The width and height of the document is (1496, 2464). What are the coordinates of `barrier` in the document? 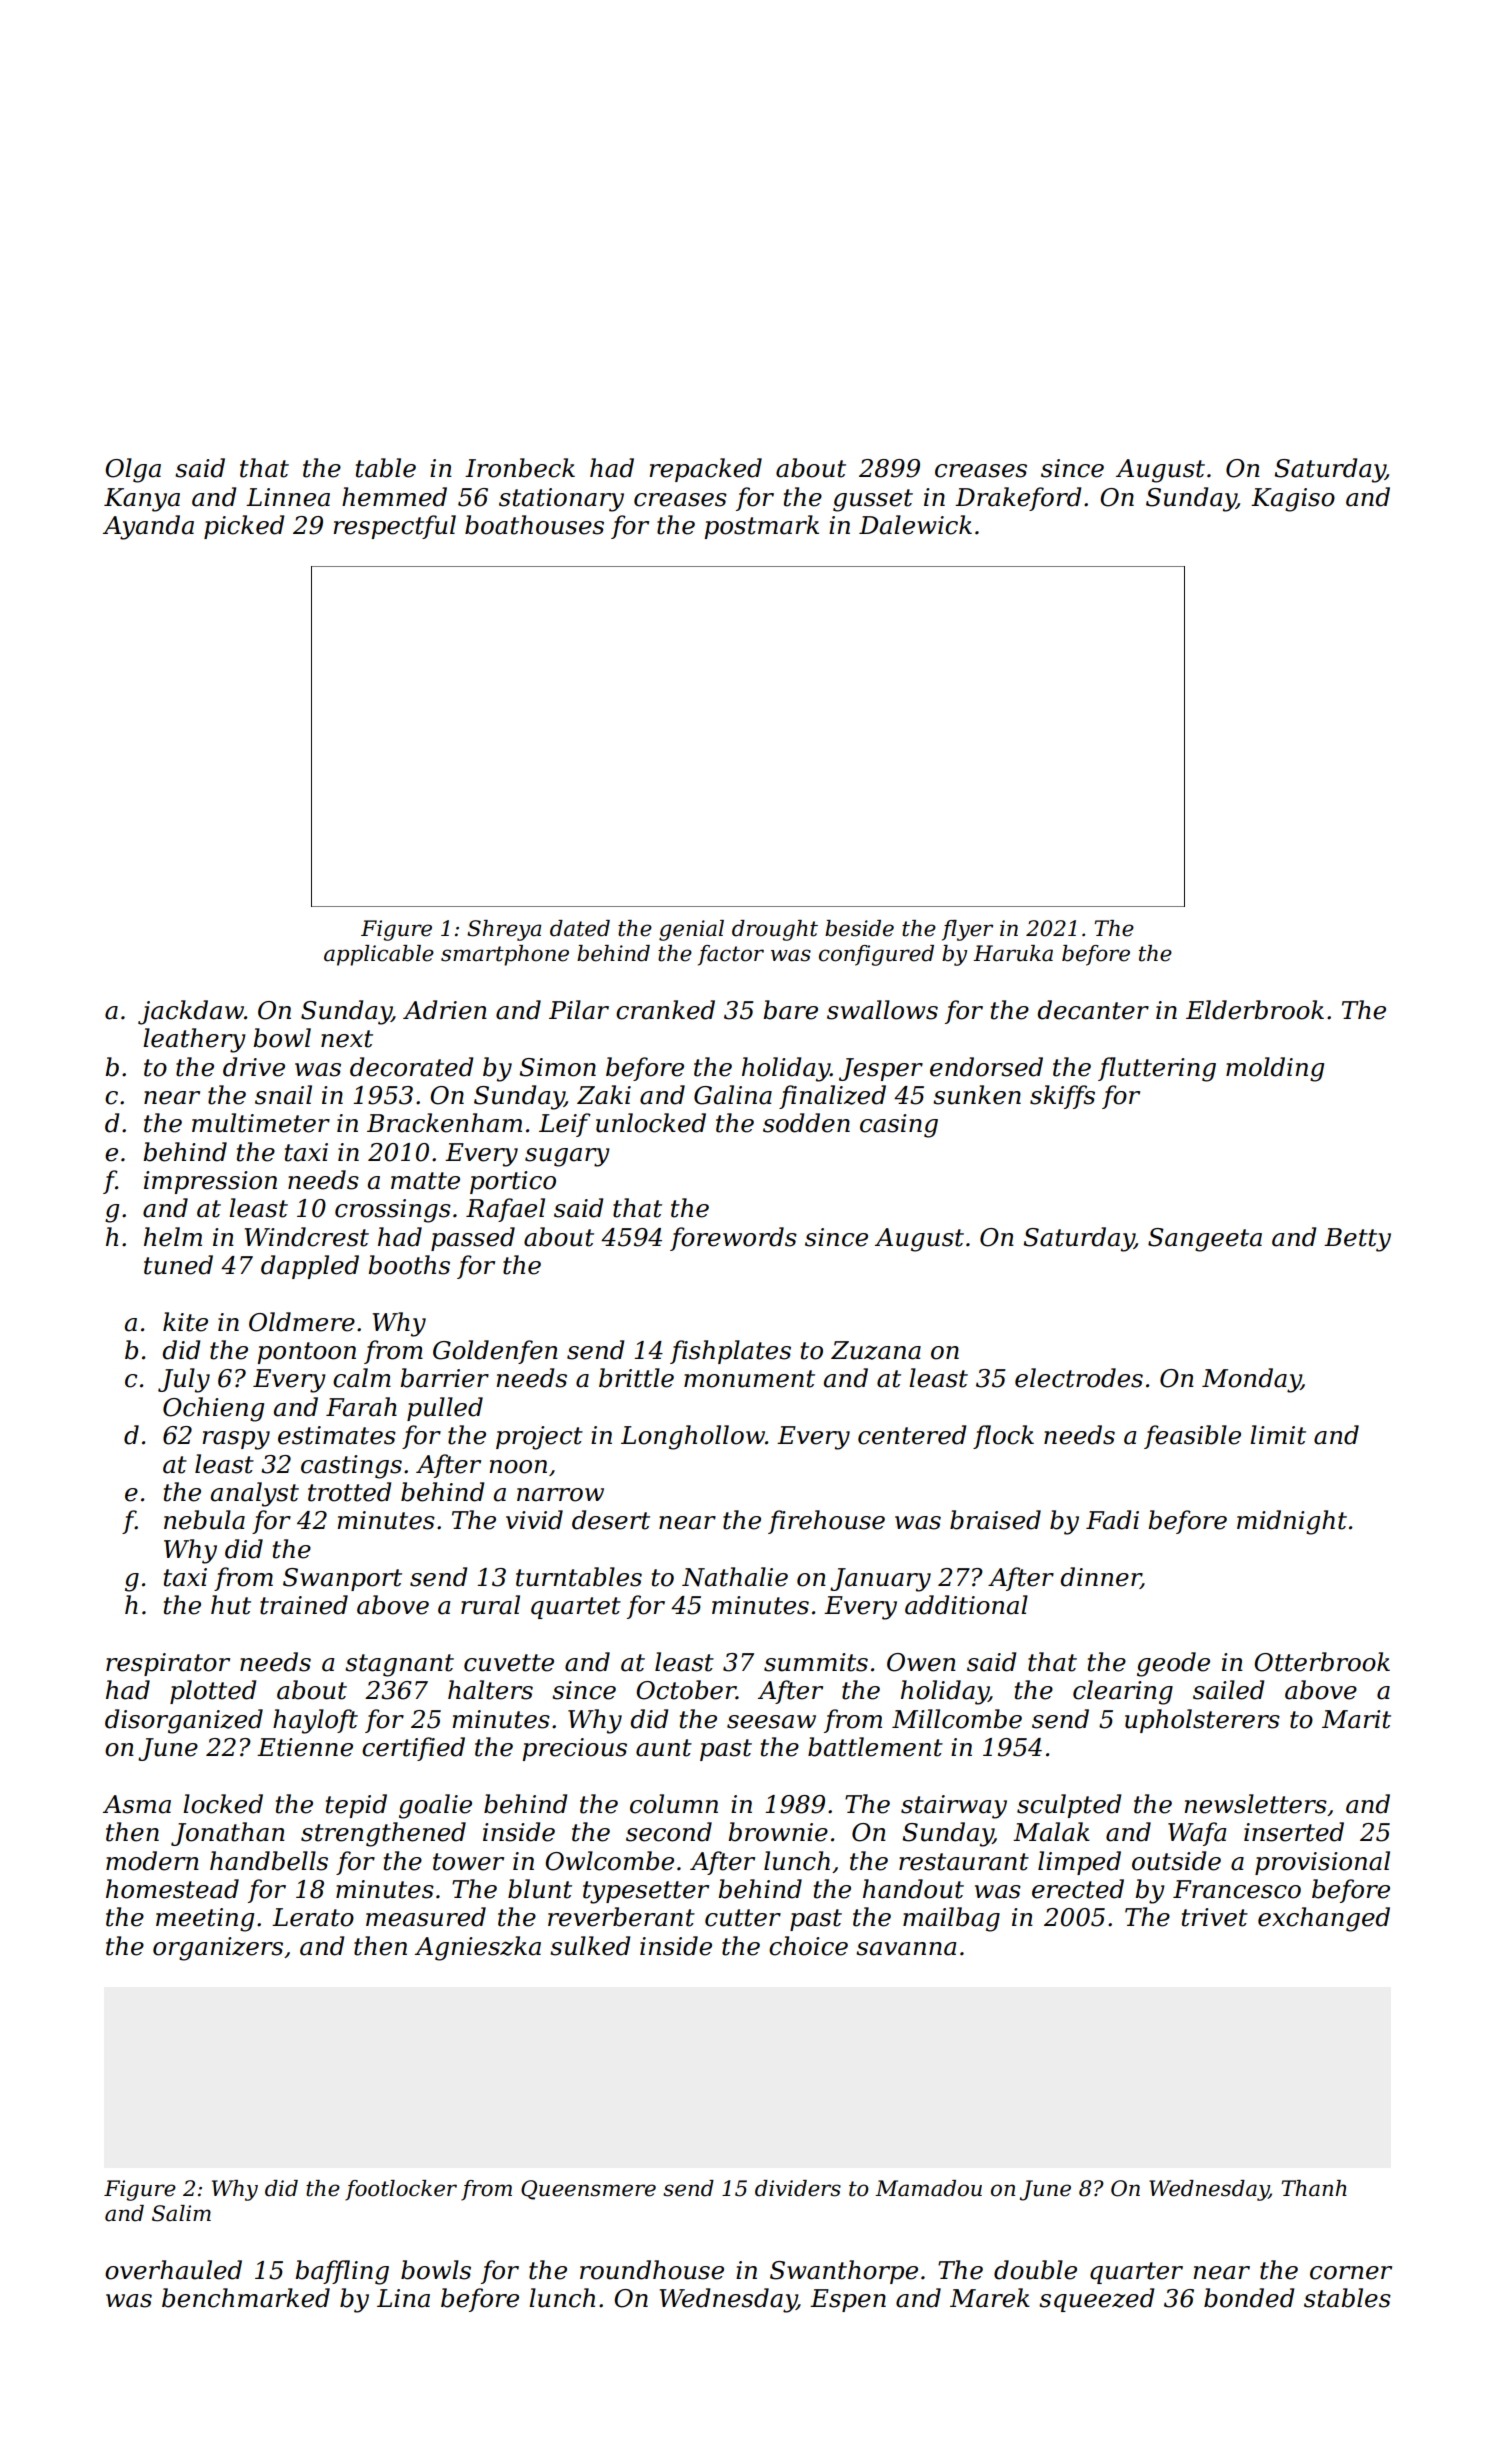 It's located at (444, 1378).
